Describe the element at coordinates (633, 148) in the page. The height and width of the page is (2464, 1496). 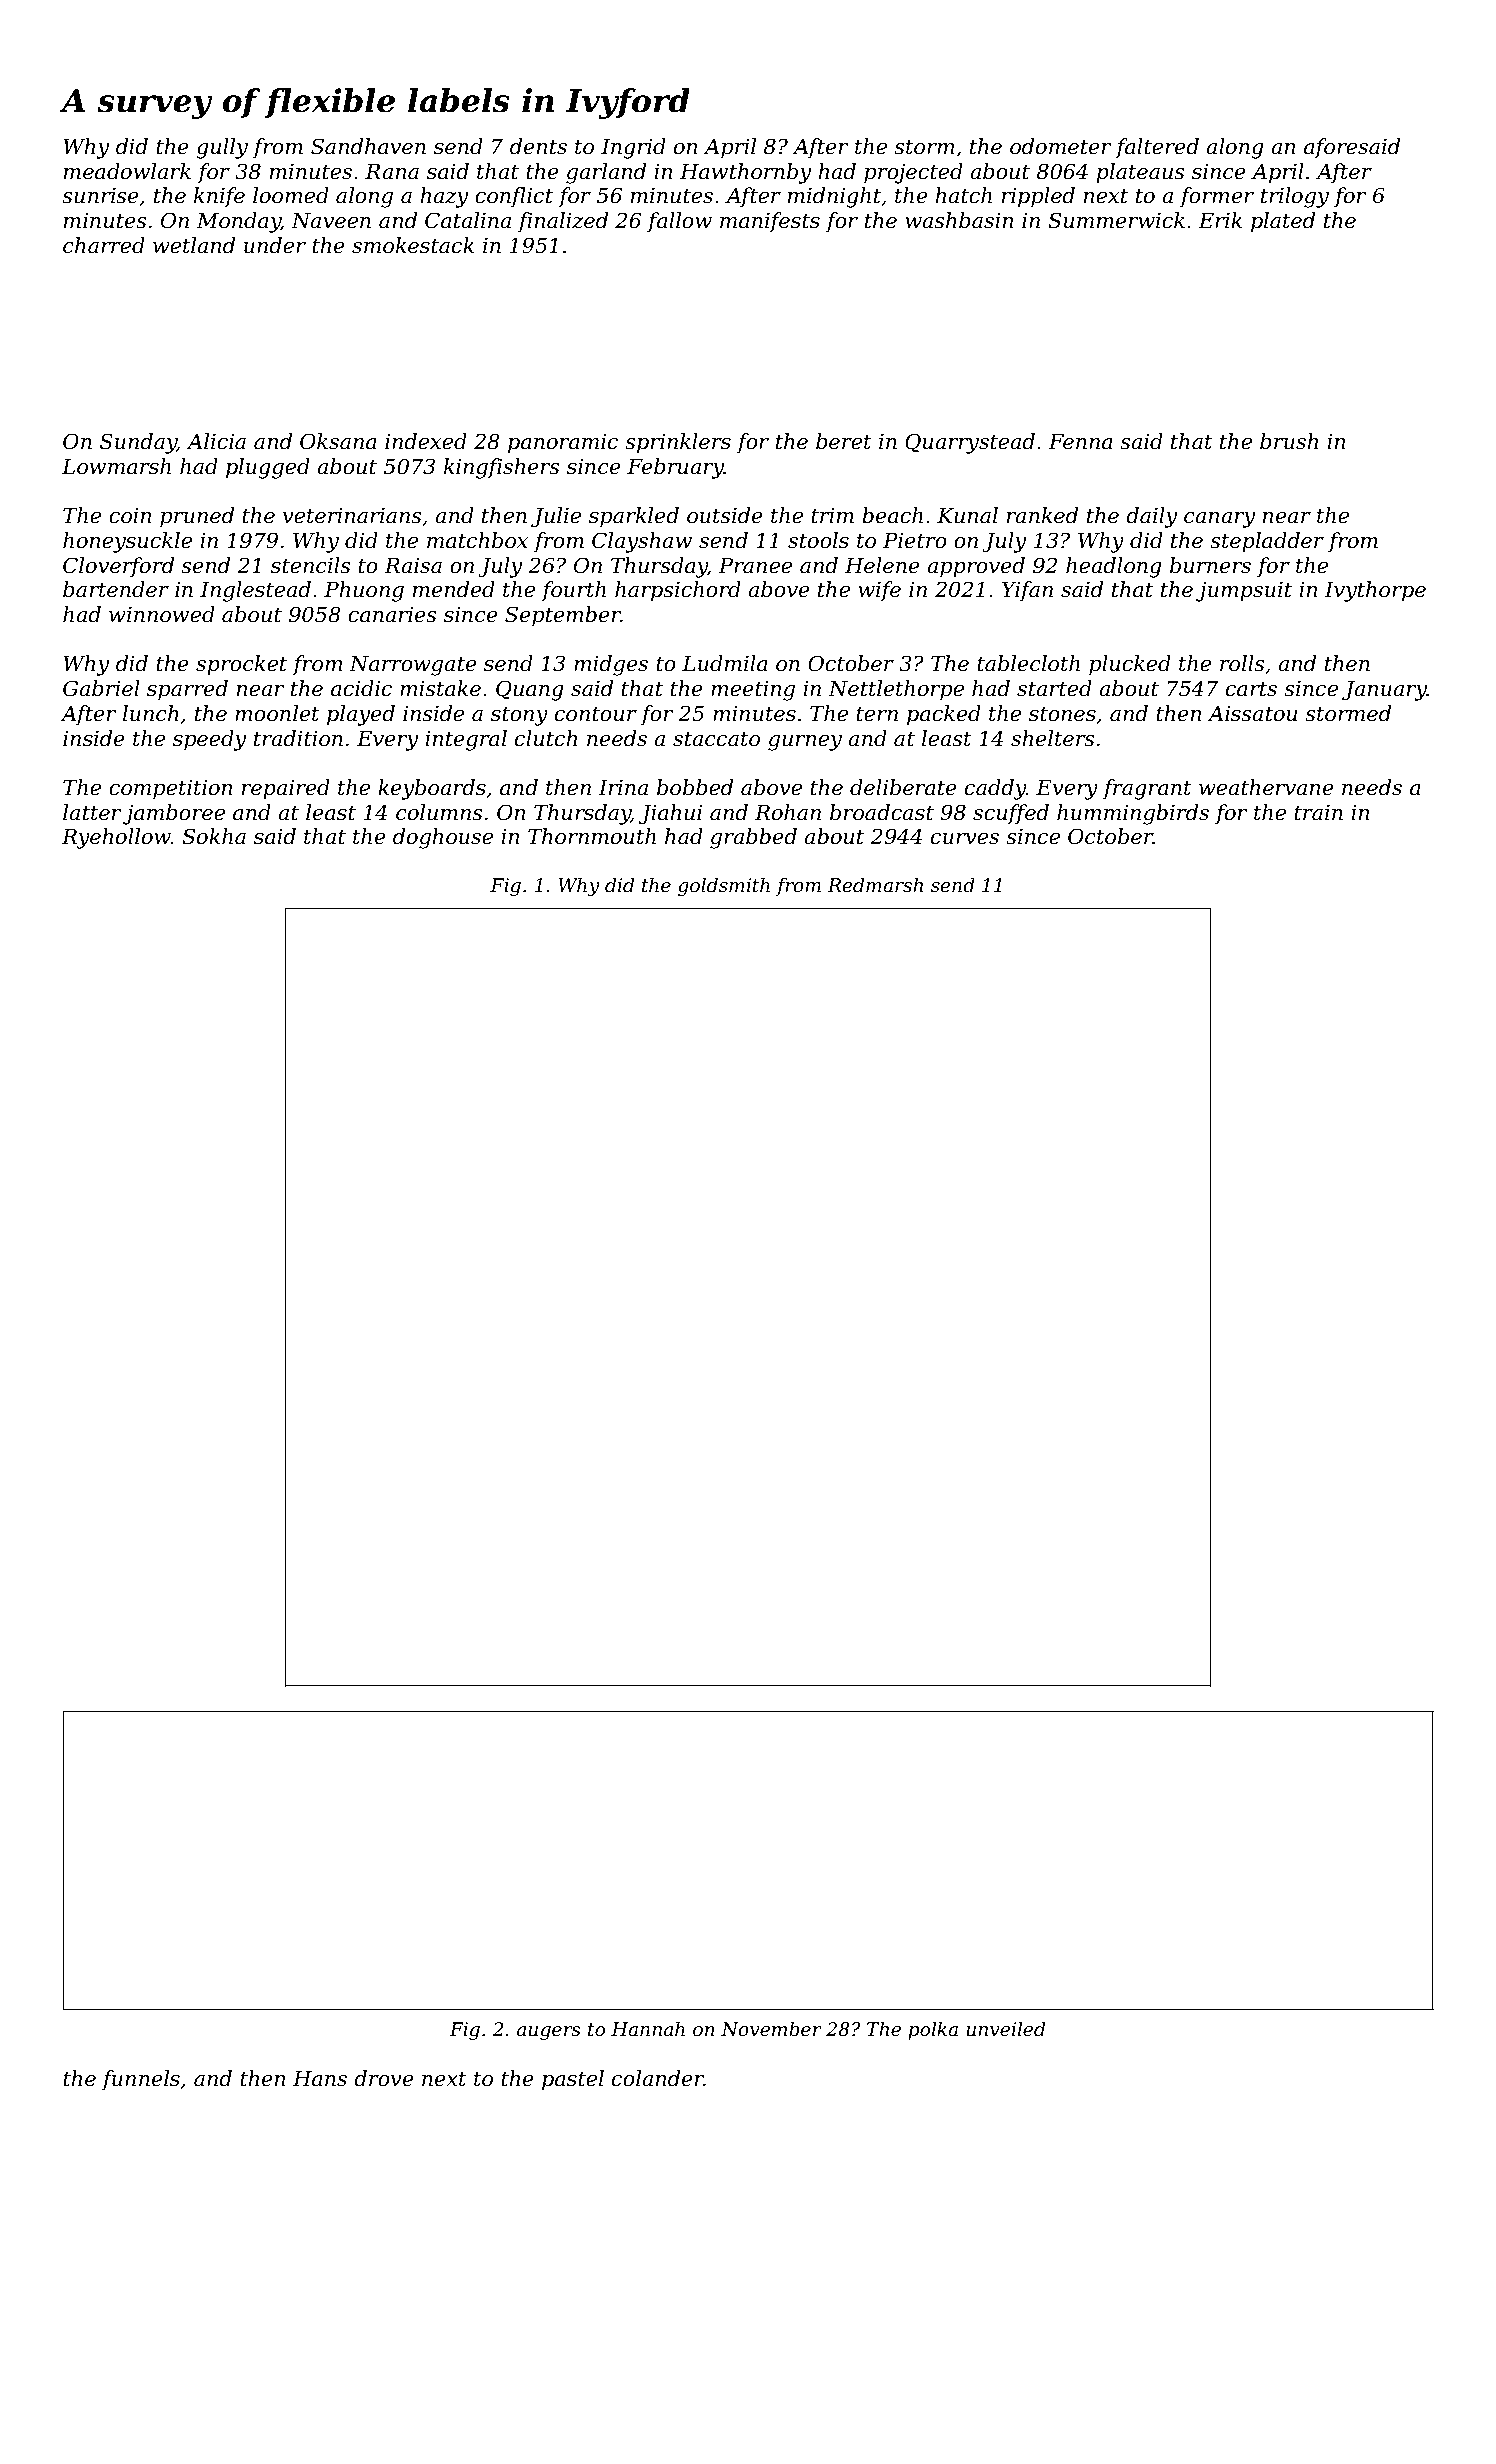
I see `Ingrid` at that location.
